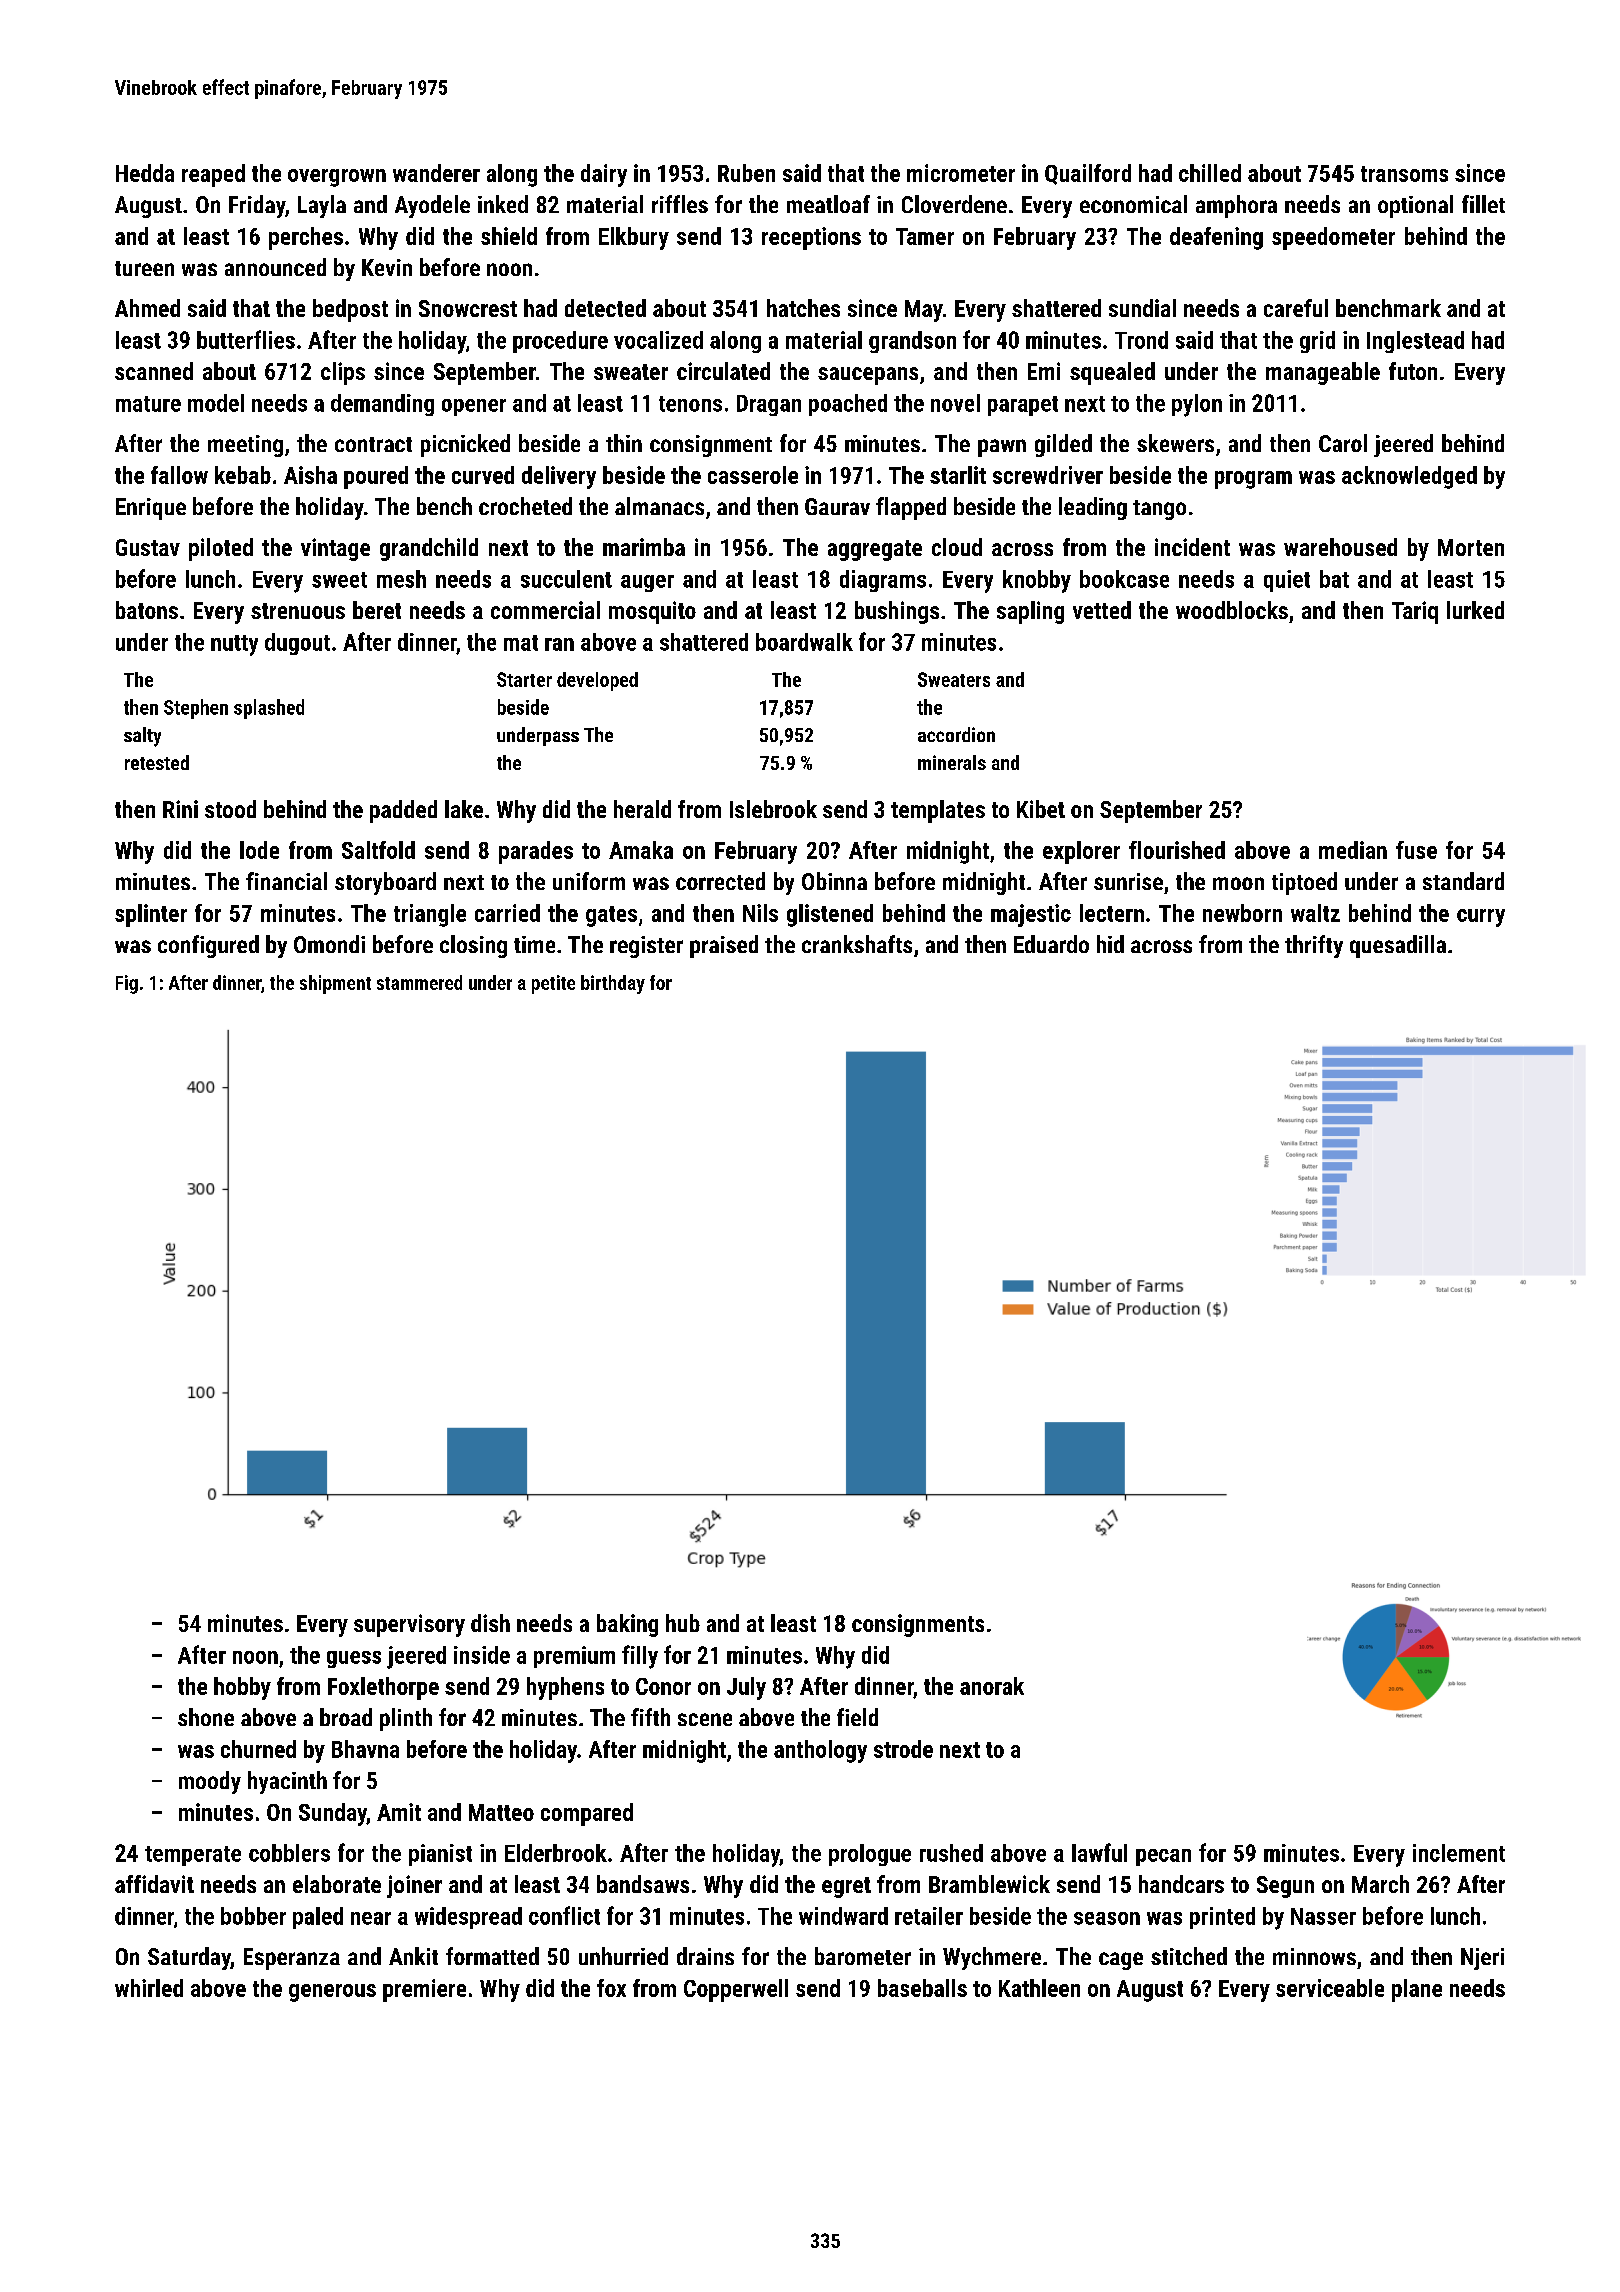 The image size is (1620, 2292). What do you see at coordinates (736, 1990) in the screenshot?
I see `Copperwell` at bounding box center [736, 1990].
